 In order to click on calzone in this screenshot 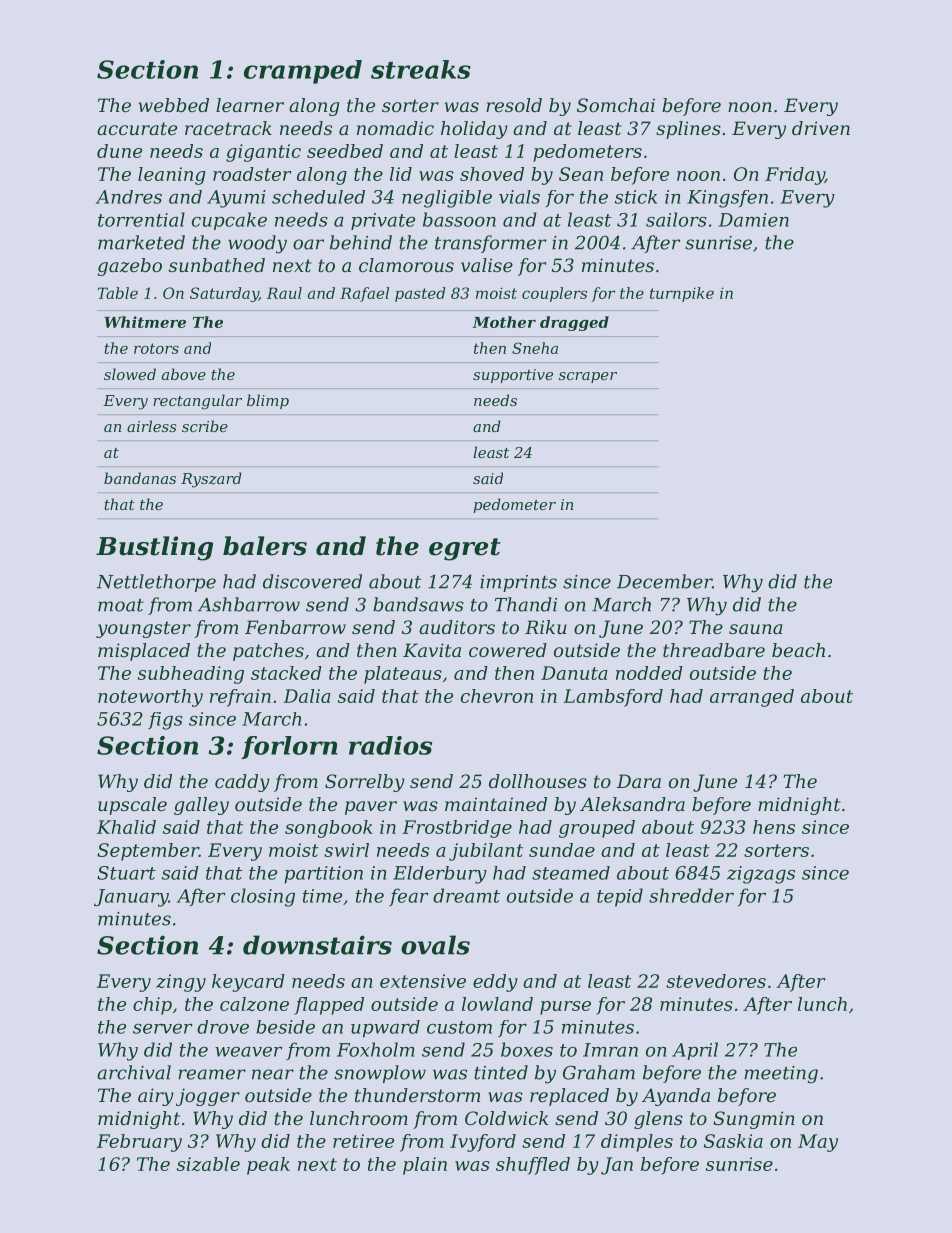, I will do `click(254, 1004)`.
